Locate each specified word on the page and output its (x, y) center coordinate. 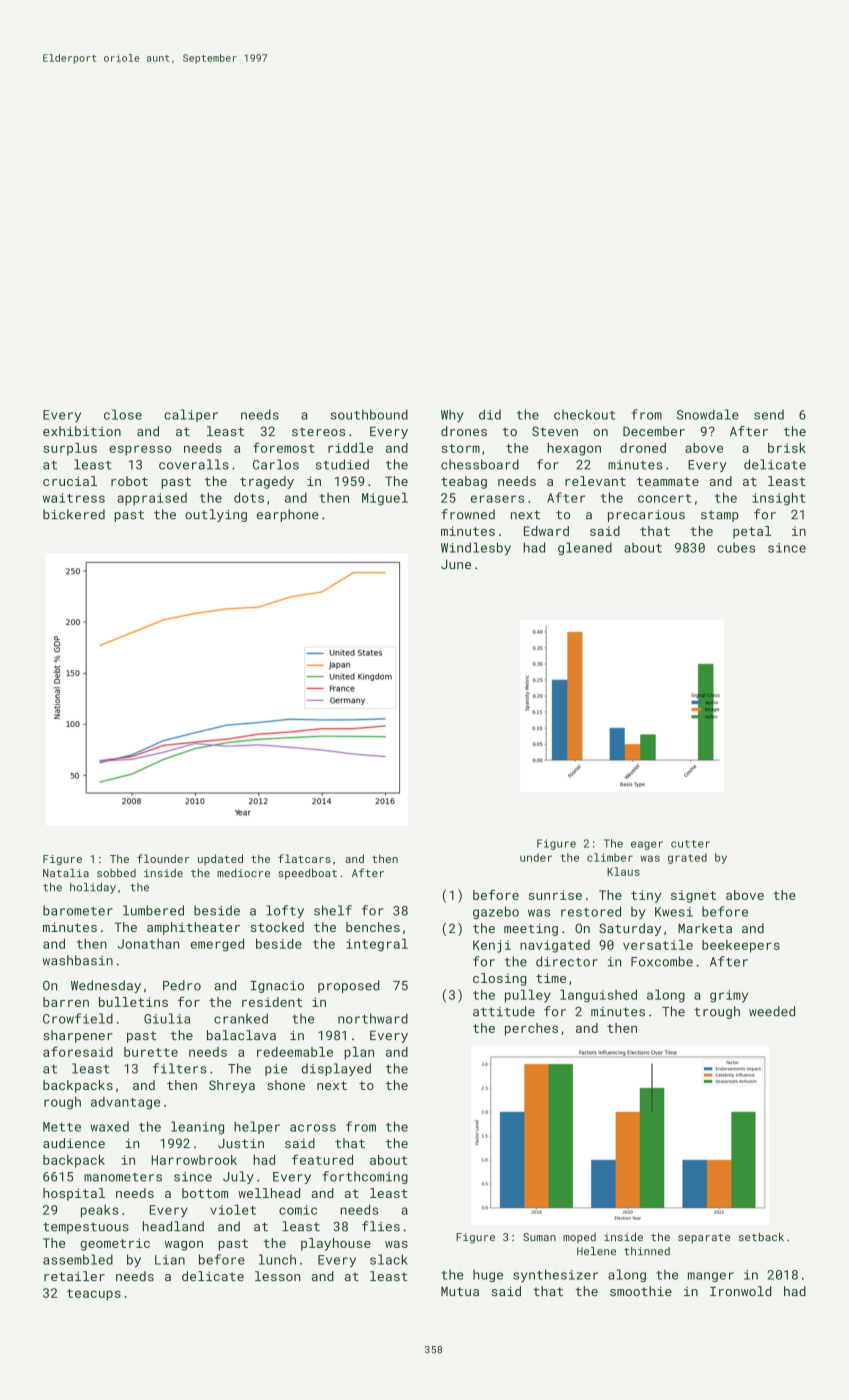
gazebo (496, 912)
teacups (94, 1295)
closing (500, 979)
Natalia (66, 872)
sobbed (116, 873)
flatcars (304, 858)
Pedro (182, 985)
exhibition (82, 431)
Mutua (460, 1291)
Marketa (705, 928)
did (490, 414)
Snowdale (708, 414)
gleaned (585, 548)
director (567, 961)
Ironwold (741, 1291)
